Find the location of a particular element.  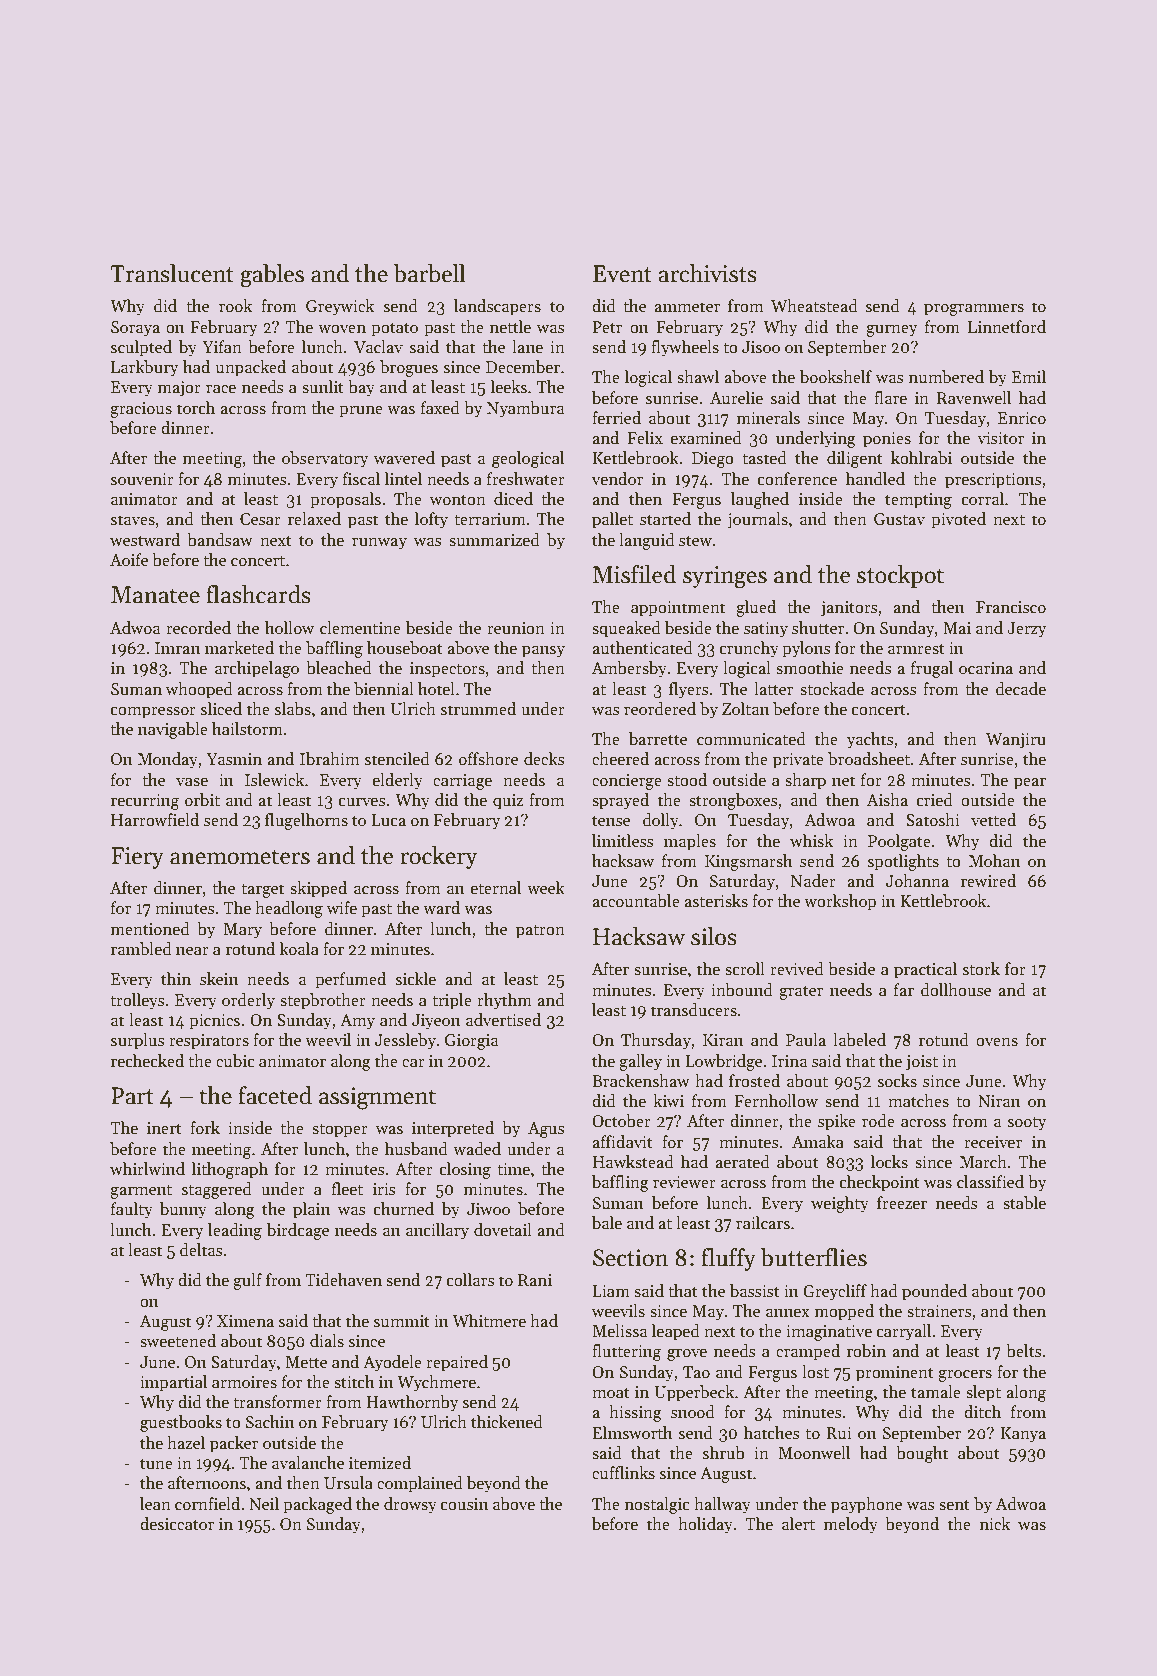

archipelago is located at coordinates (257, 669).
